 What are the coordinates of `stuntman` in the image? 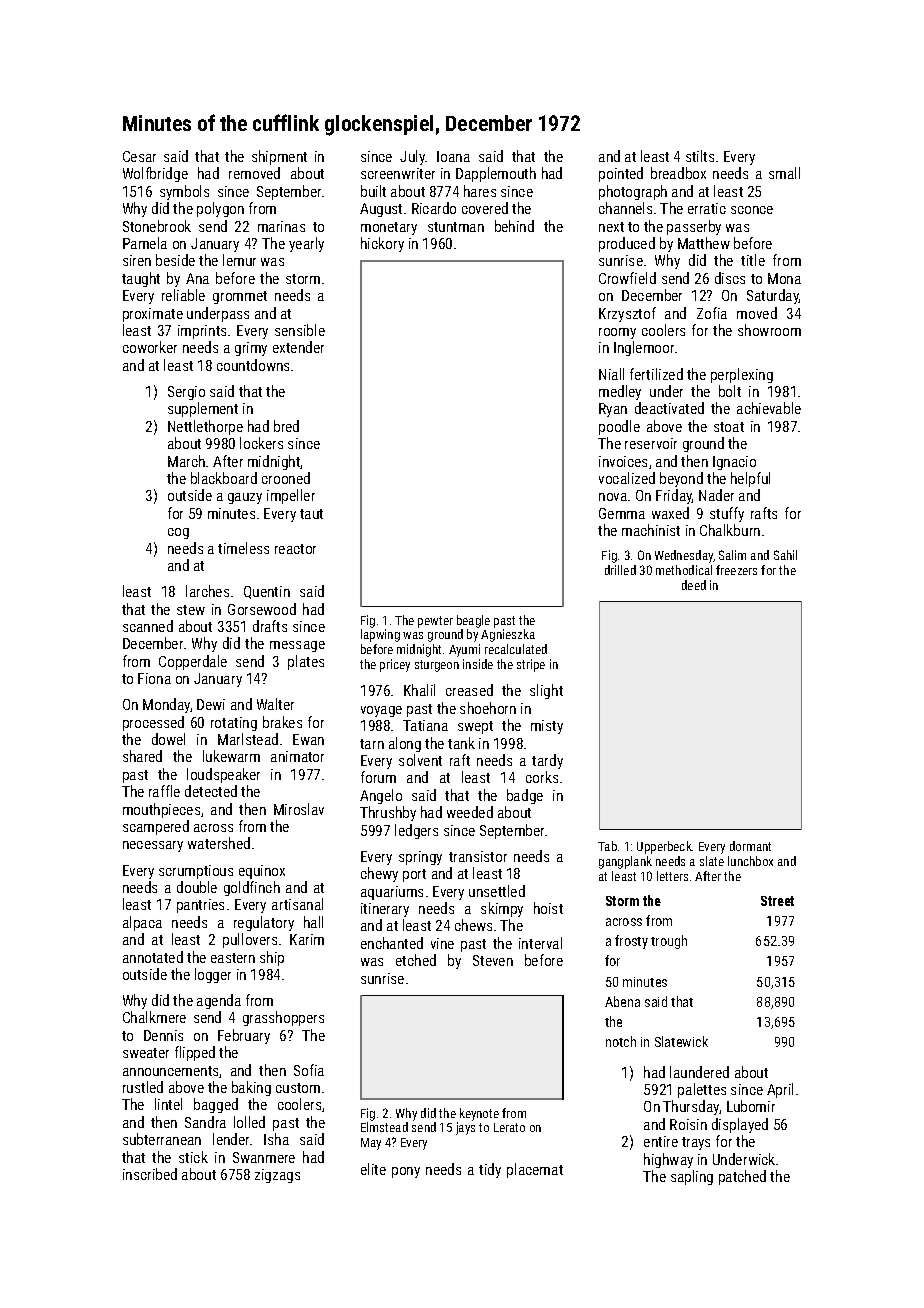 It's located at (456, 227).
